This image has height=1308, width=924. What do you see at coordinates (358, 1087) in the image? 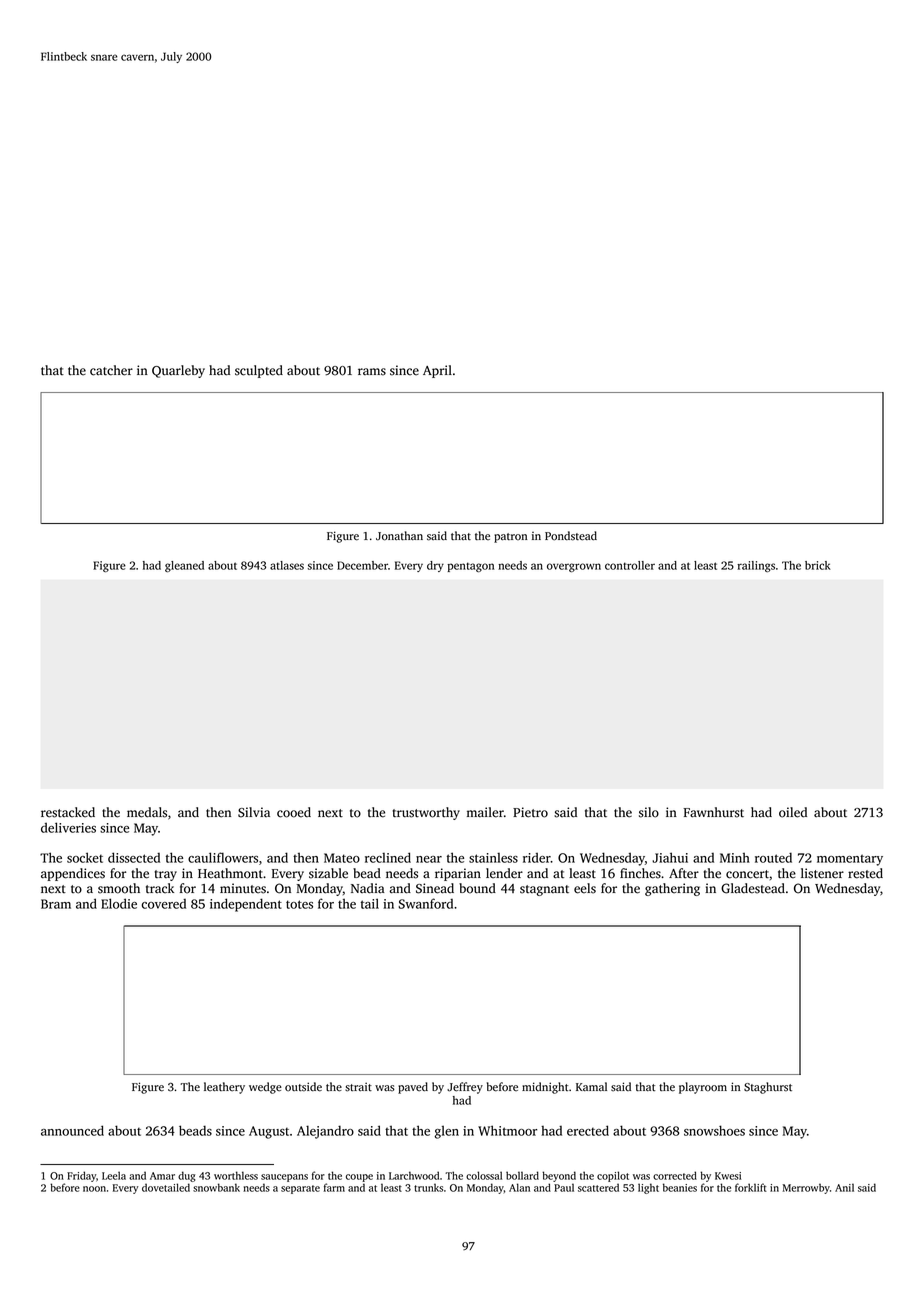
I see `strait` at bounding box center [358, 1087].
